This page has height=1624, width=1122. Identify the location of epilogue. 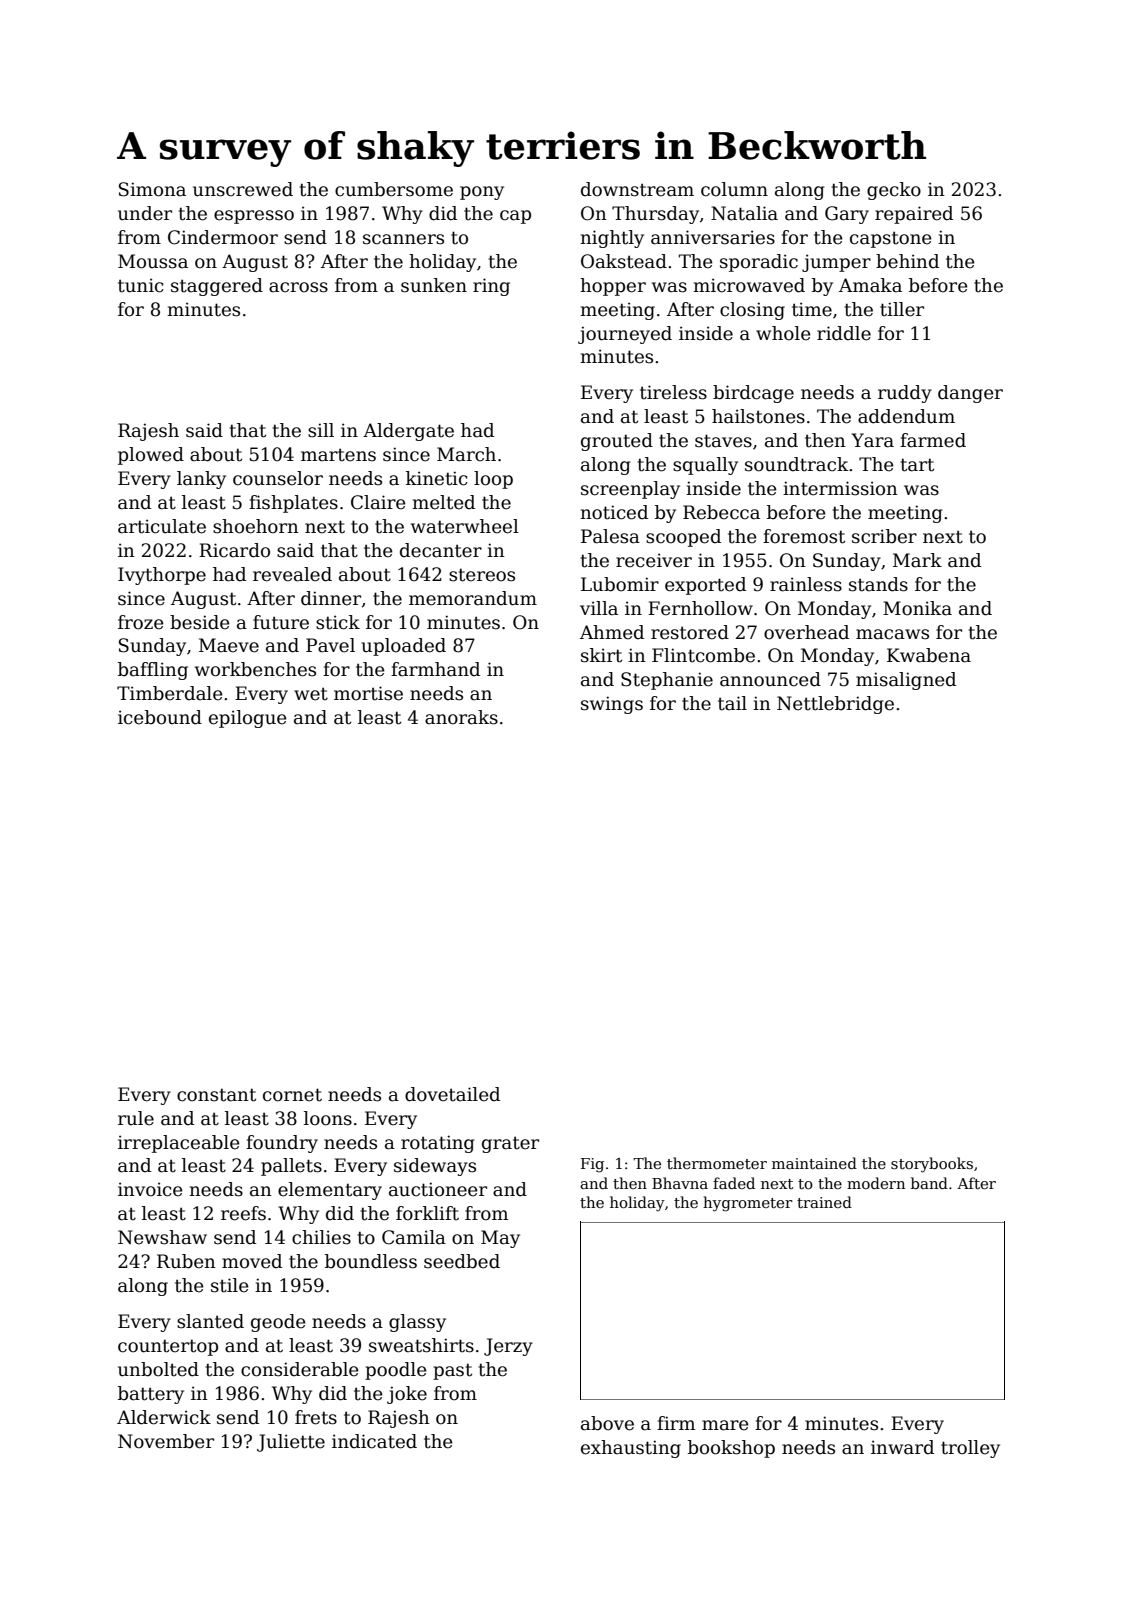
(248, 719).
